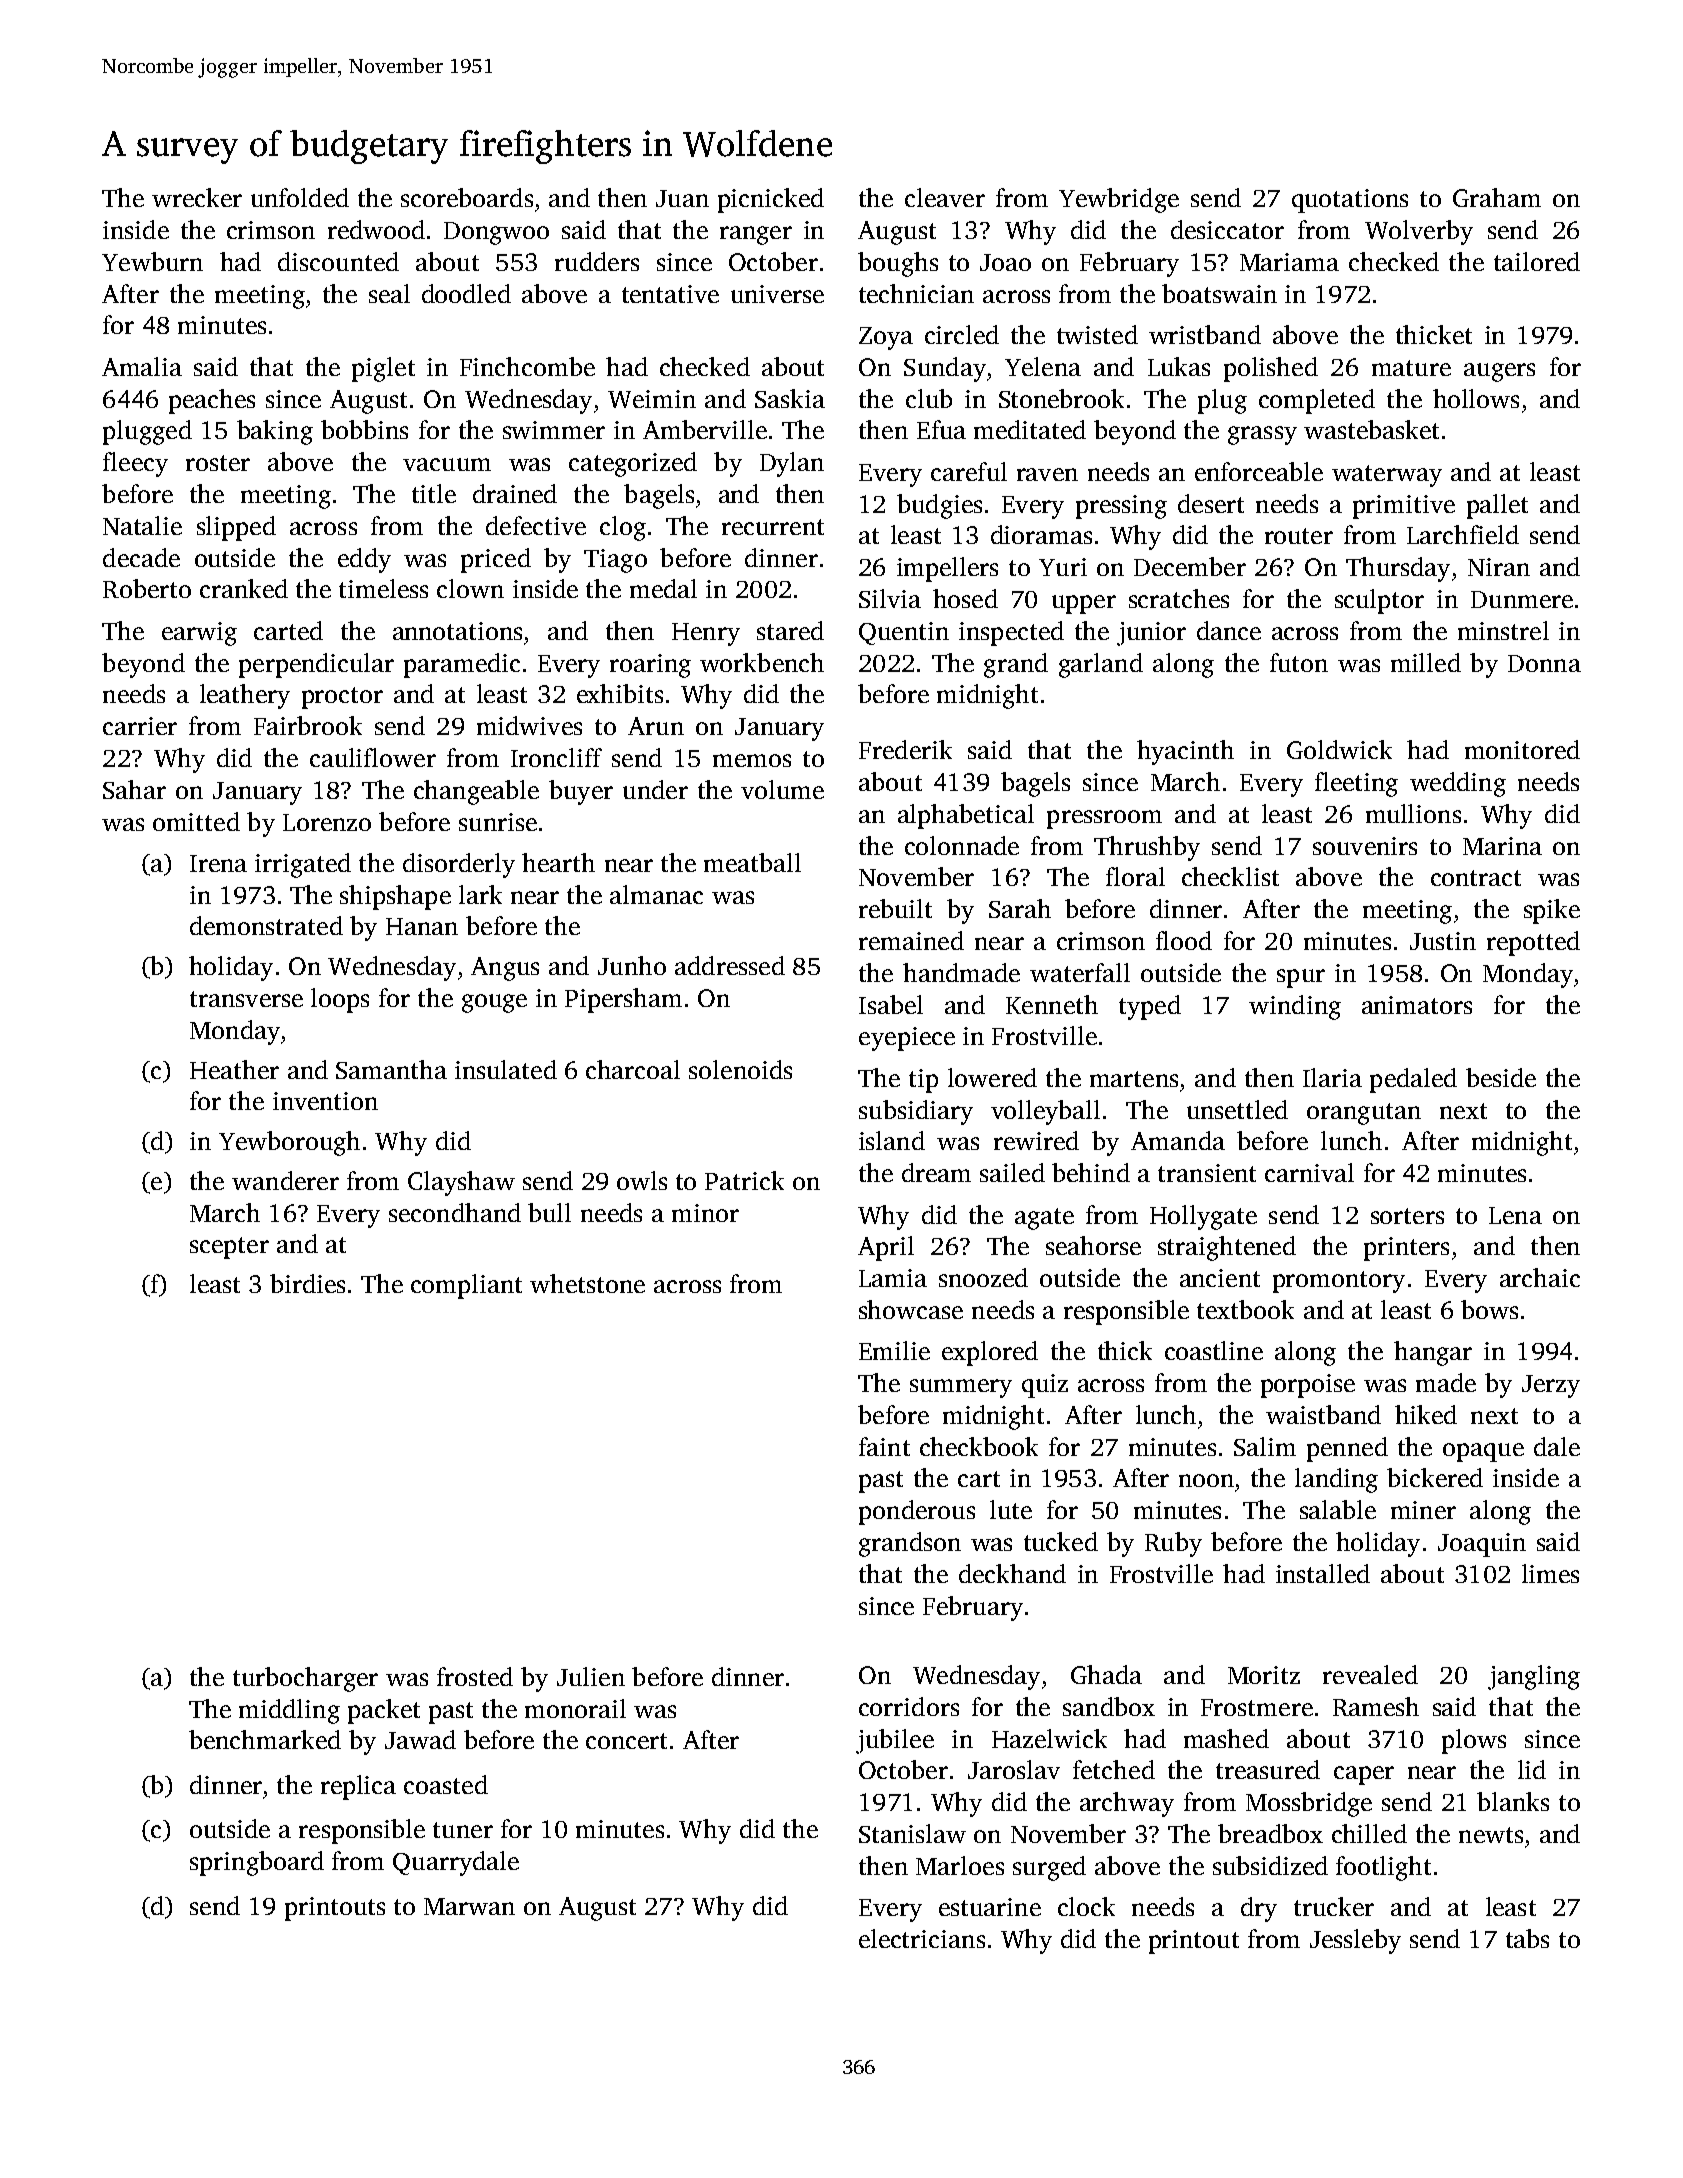 The image size is (1683, 2178). Describe the element at coordinates (1497, 197) in the screenshot. I see `Graham` at that location.
